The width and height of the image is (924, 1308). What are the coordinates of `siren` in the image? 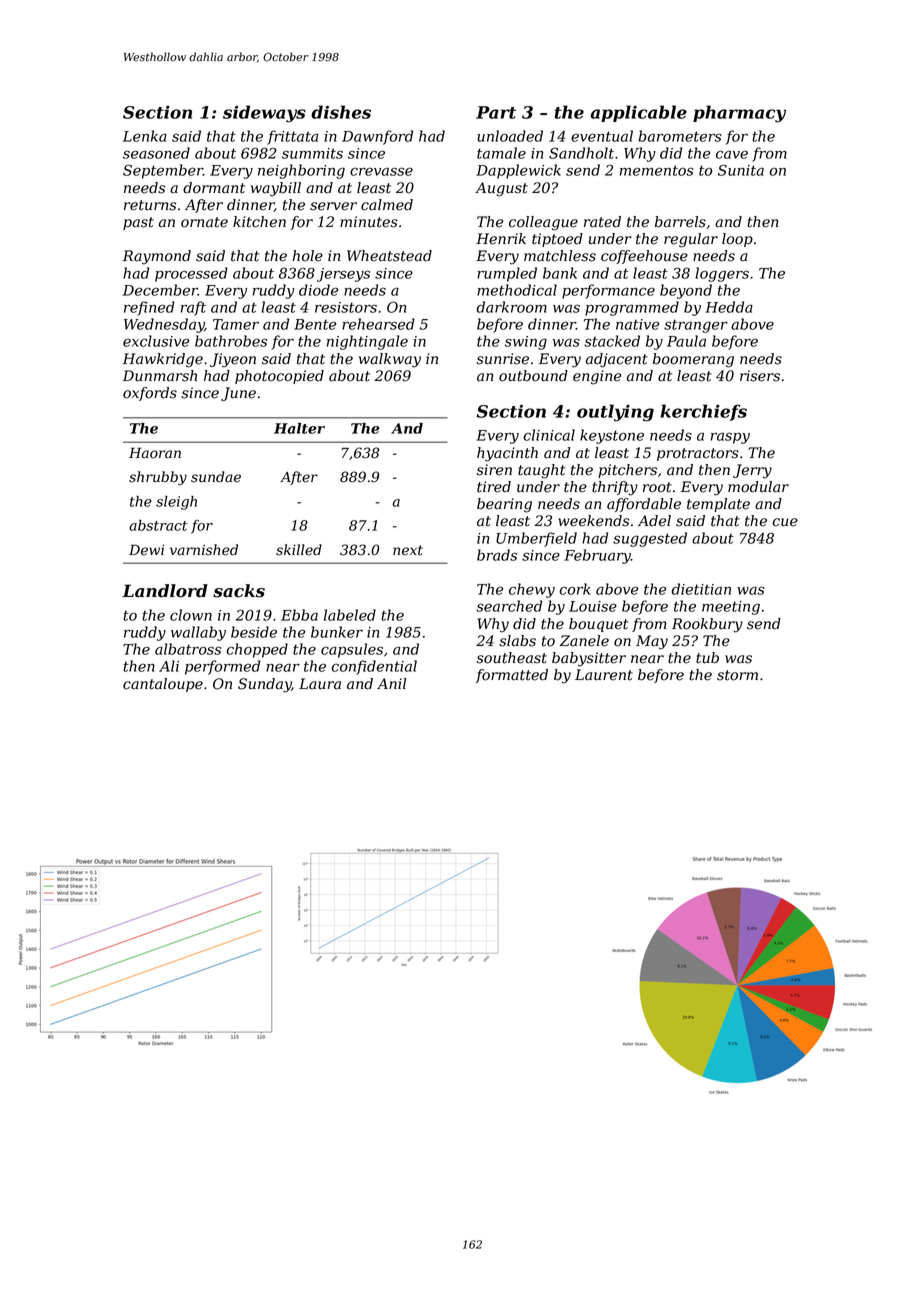 It's located at (494, 470).
